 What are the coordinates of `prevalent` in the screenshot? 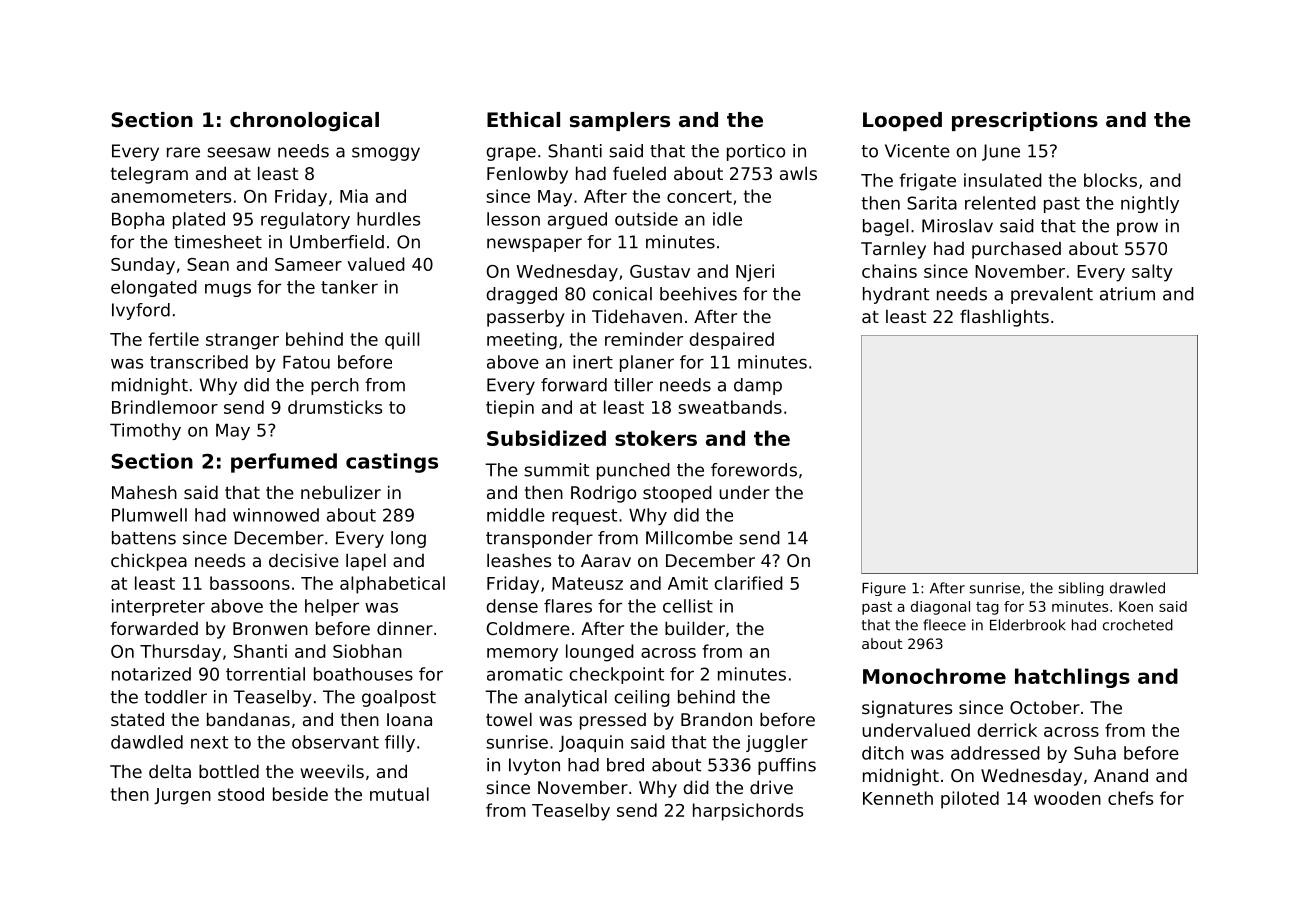 It's located at (1052, 295).
